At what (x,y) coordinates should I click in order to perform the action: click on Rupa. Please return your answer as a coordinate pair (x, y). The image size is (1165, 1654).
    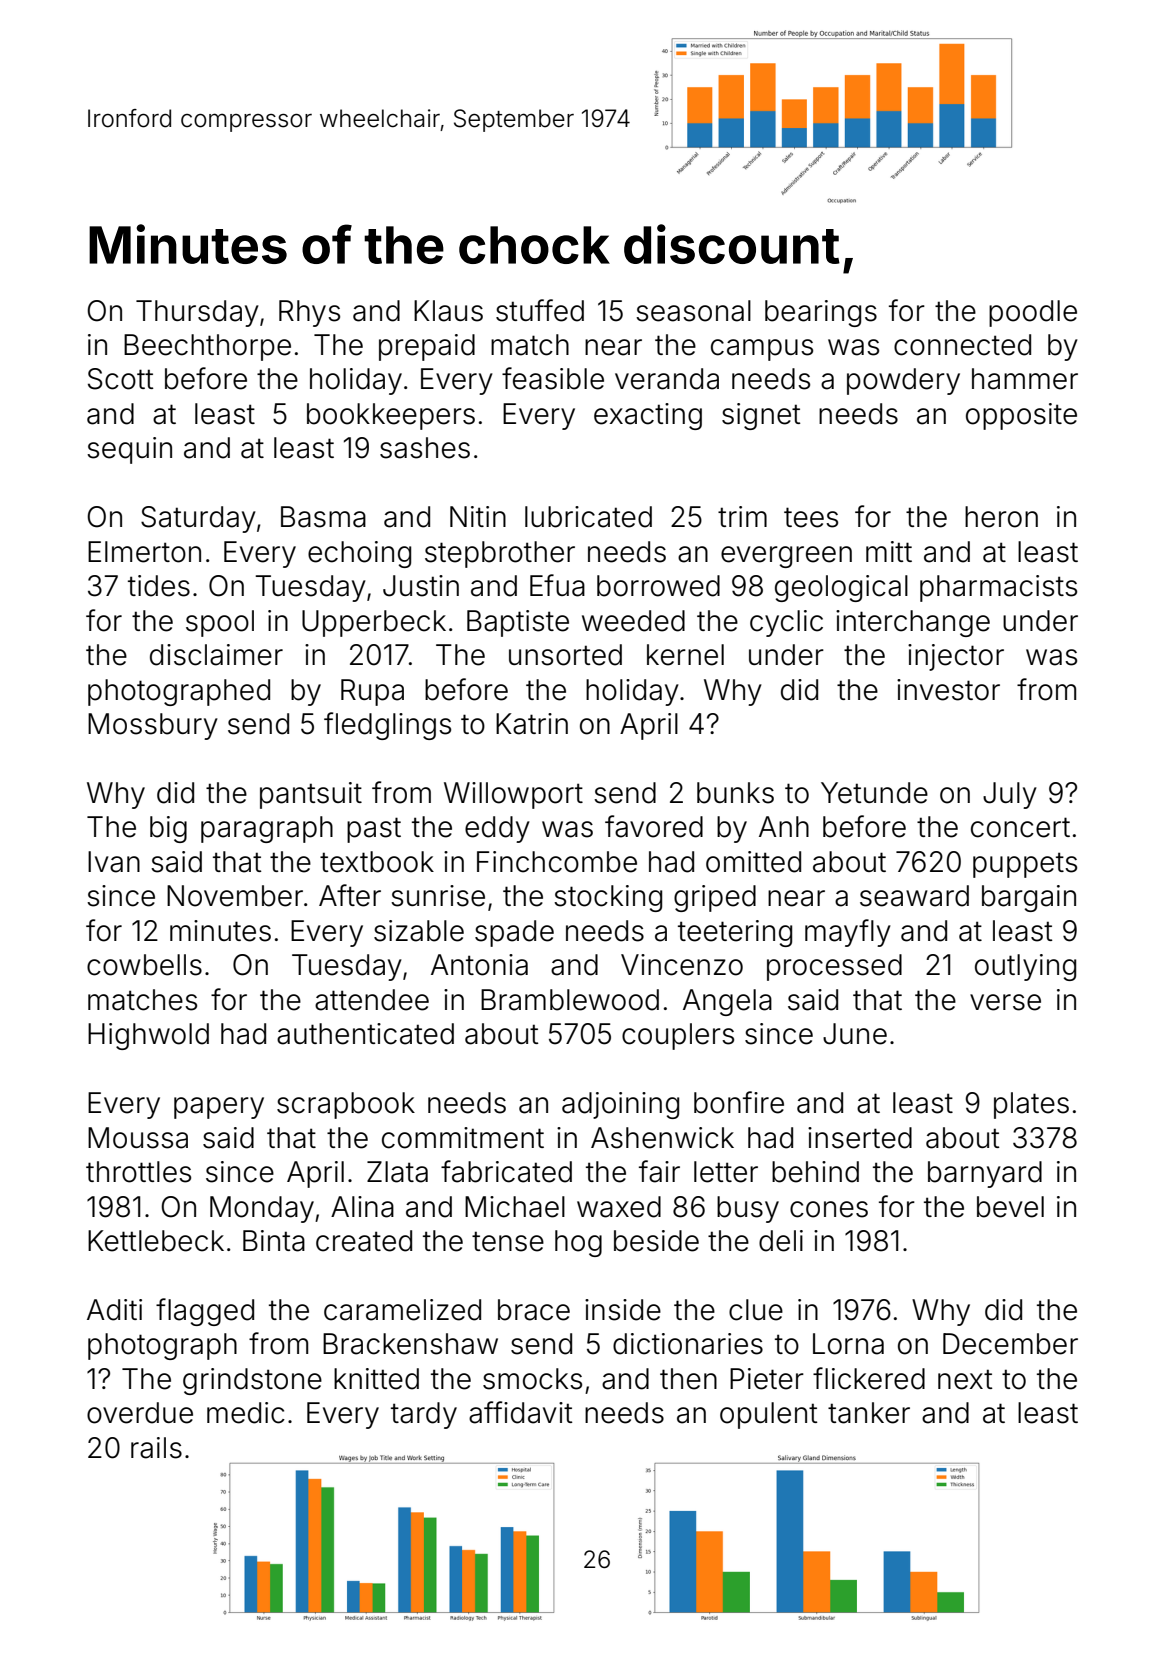
    Looking at the image, I should click on (372, 692).
